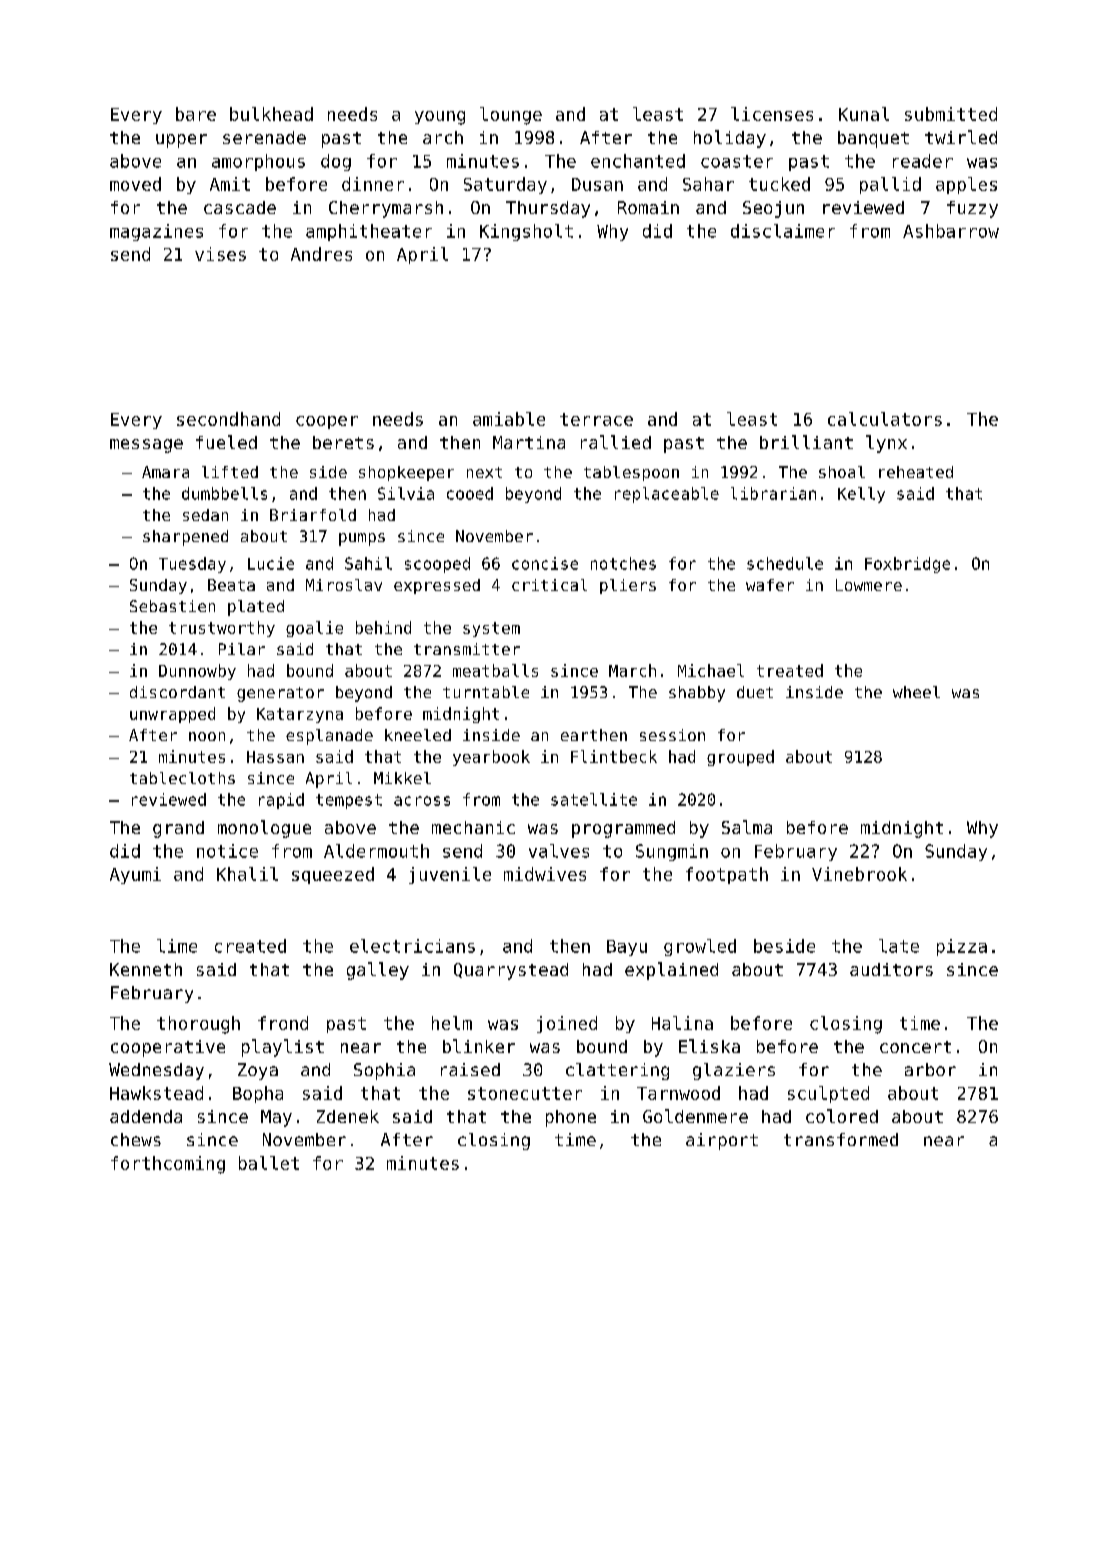 Image resolution: width=1108 pixels, height=1567 pixels. Describe the element at coordinates (596, 419) in the screenshot. I see `terrace` at that location.
